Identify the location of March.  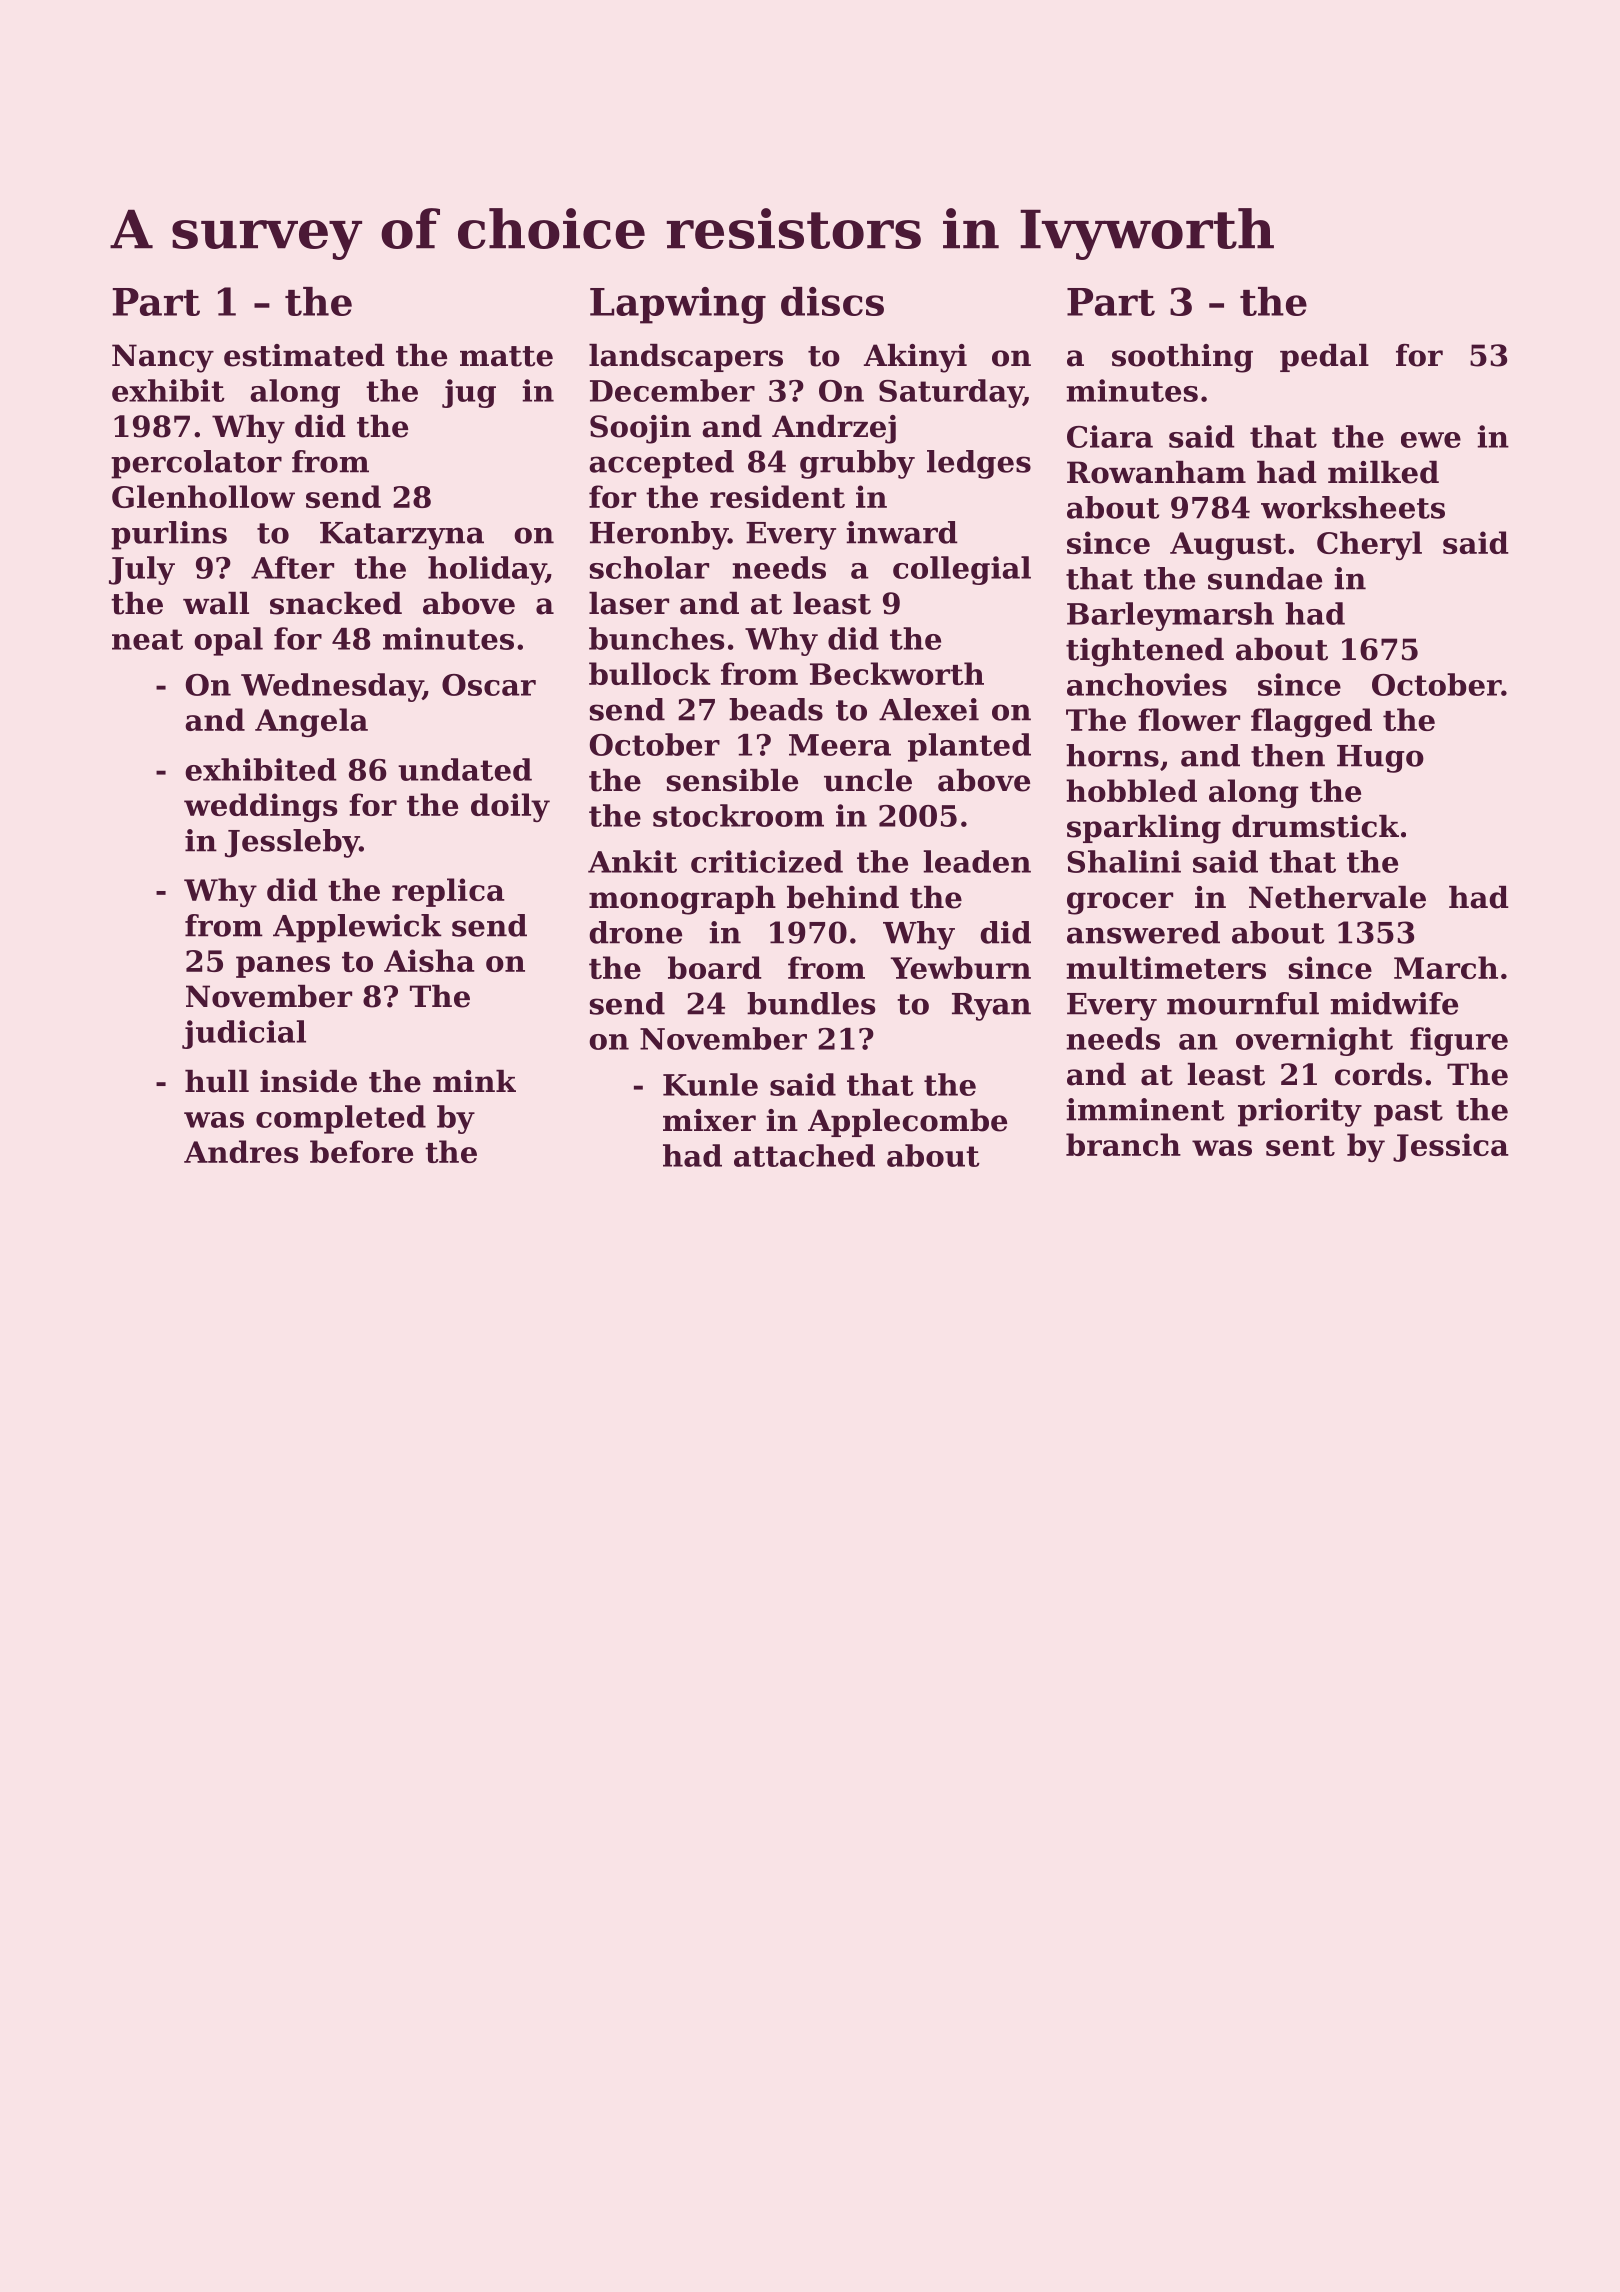
(1446, 967).
